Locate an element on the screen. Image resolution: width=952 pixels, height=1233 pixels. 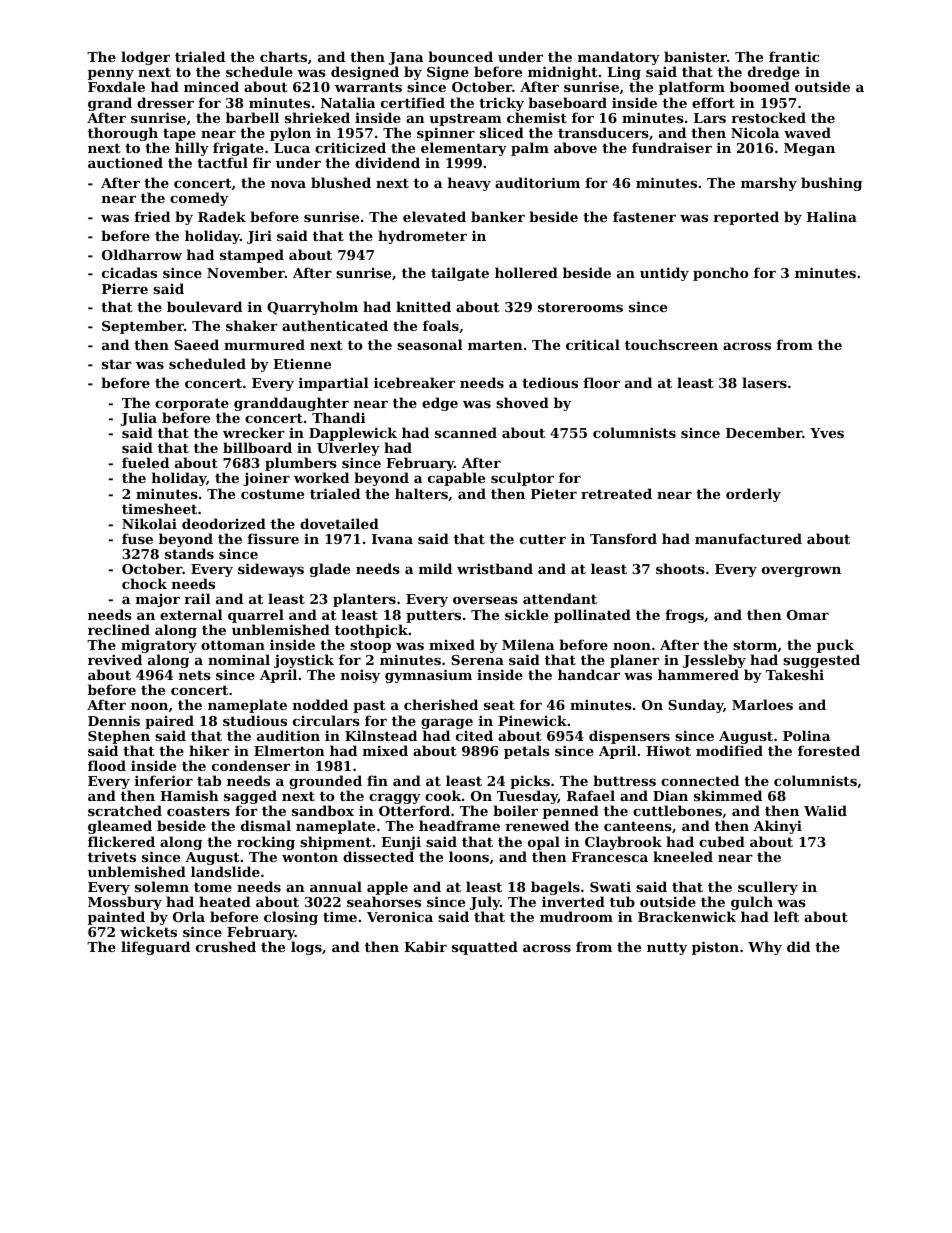
penned is located at coordinates (571, 813).
